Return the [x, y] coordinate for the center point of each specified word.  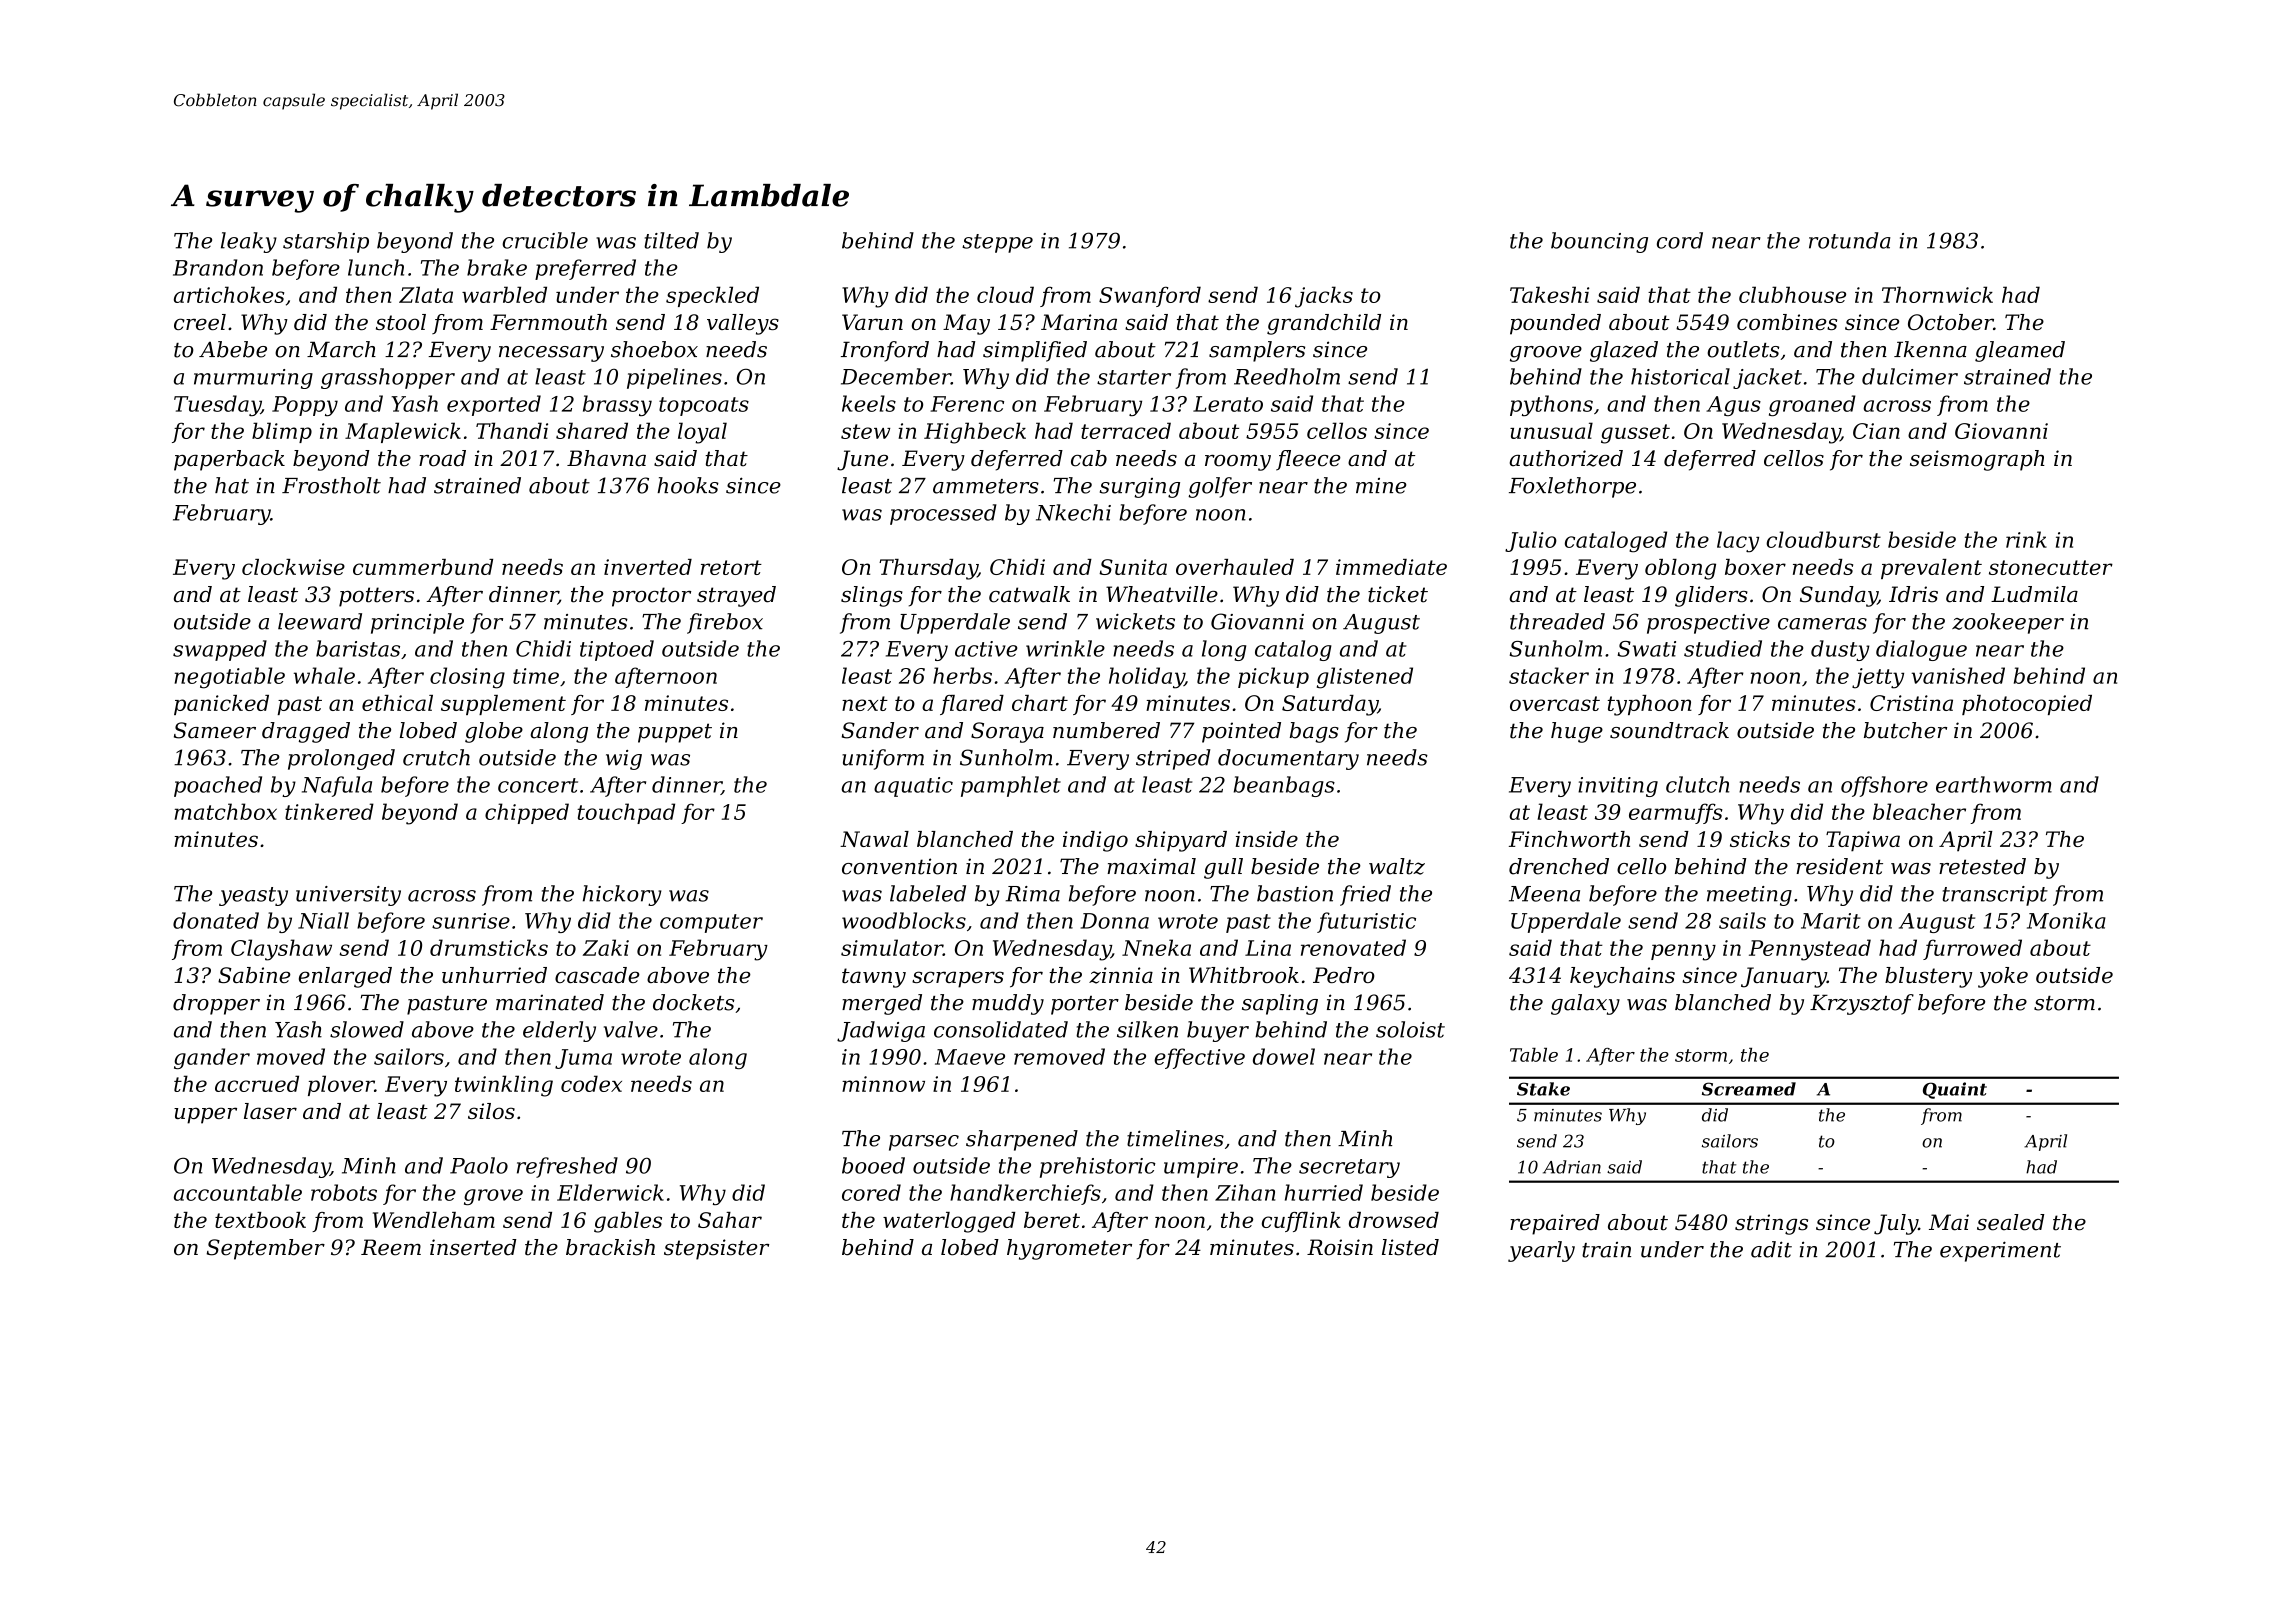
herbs [962, 675]
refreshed [567, 1167]
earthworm [1994, 784]
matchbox [225, 811]
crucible [545, 240]
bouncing [1599, 242]
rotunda [1850, 240]
